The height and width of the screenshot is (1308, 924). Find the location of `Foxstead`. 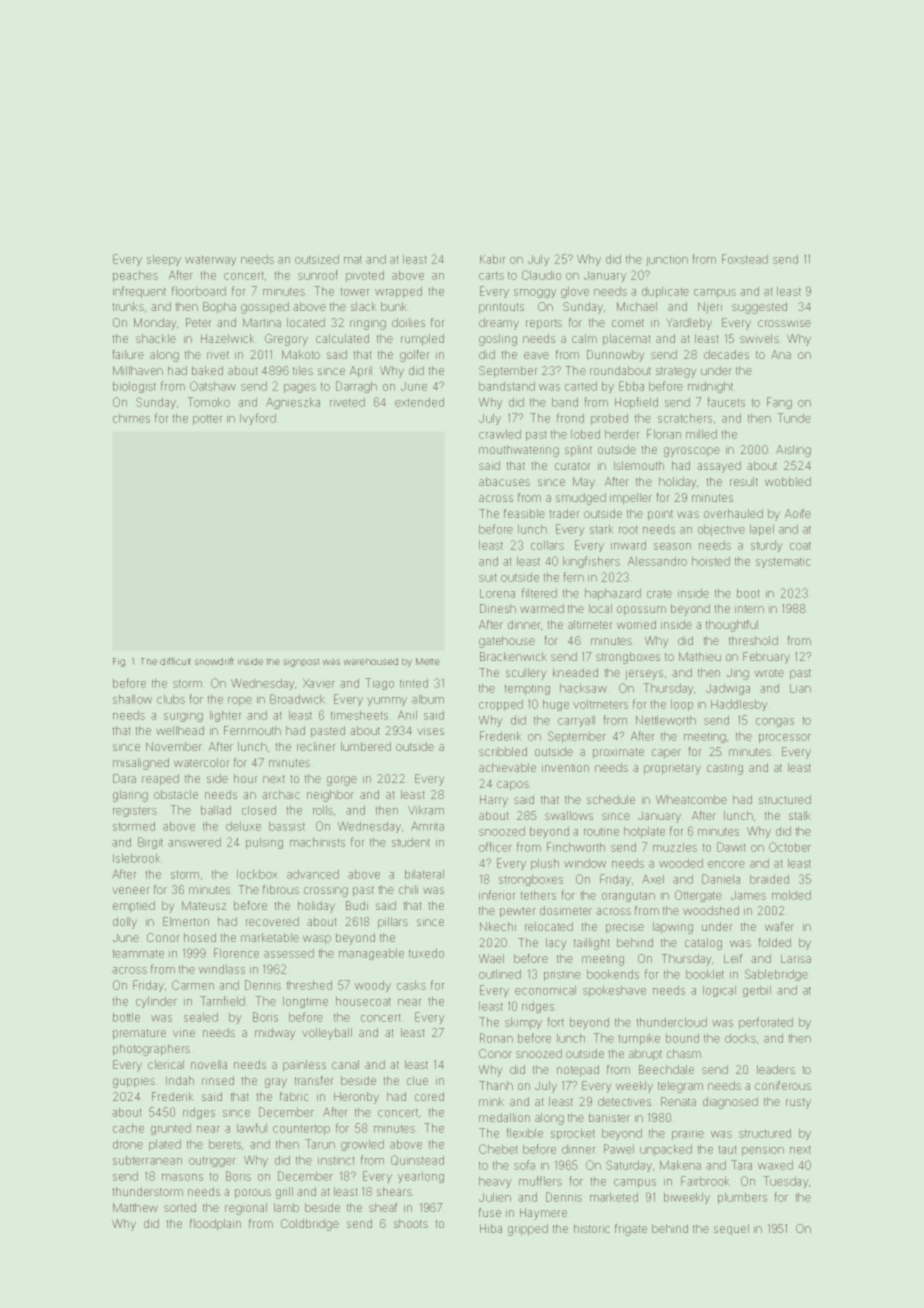

Foxstead is located at coordinates (745, 259).
